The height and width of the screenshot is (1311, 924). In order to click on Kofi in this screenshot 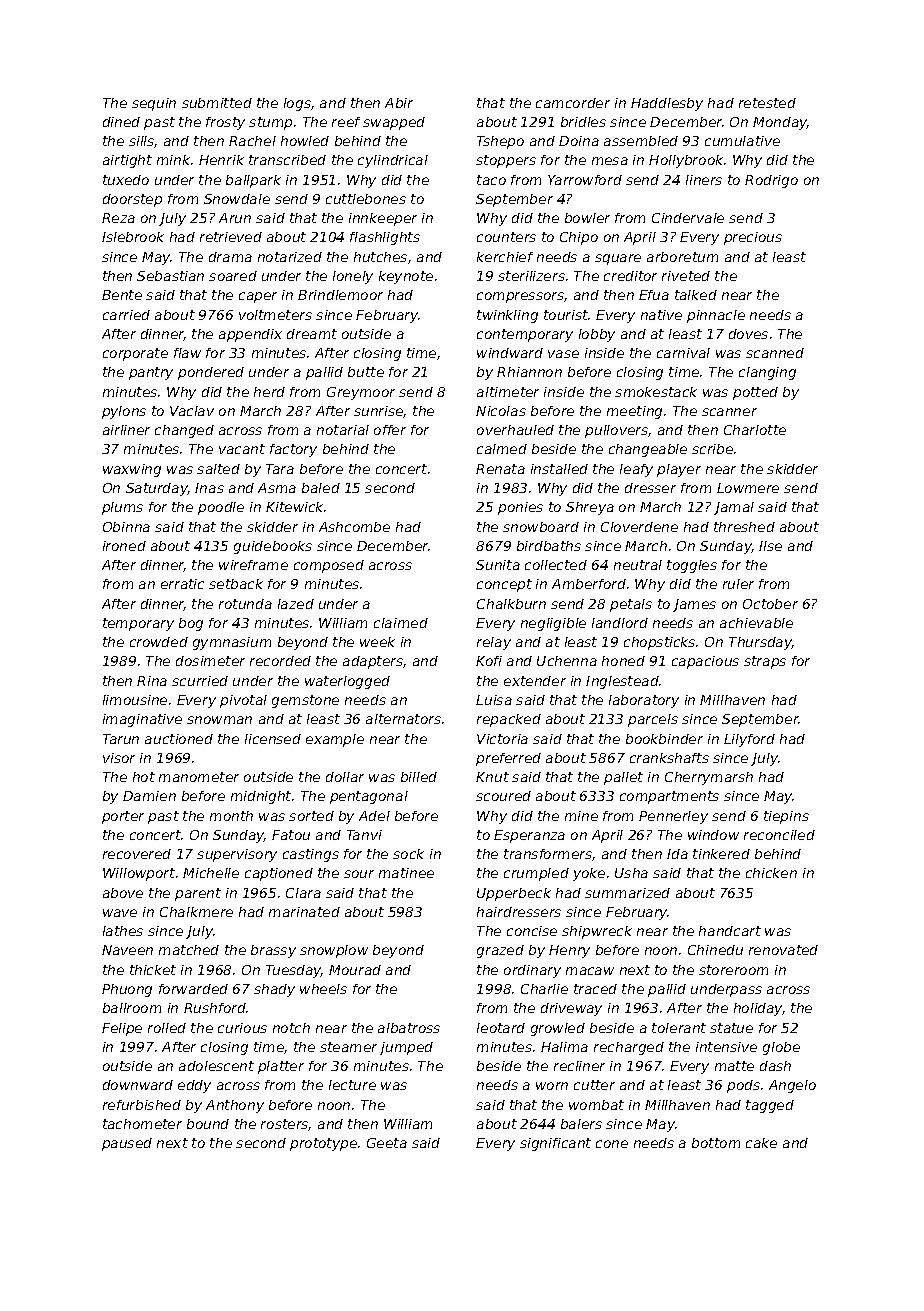, I will do `click(489, 661)`.
